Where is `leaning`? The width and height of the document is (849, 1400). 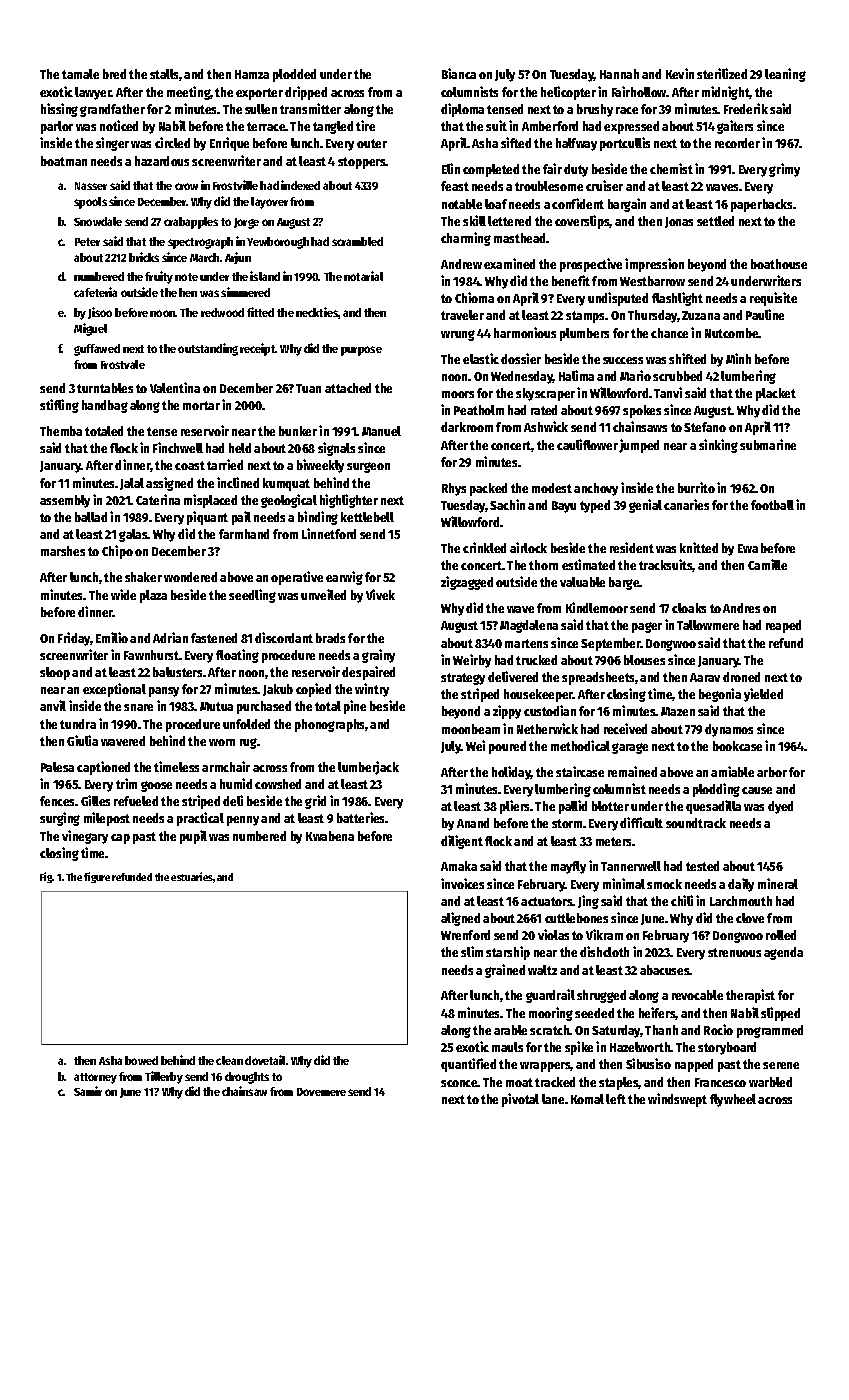 leaning is located at coordinates (785, 75).
